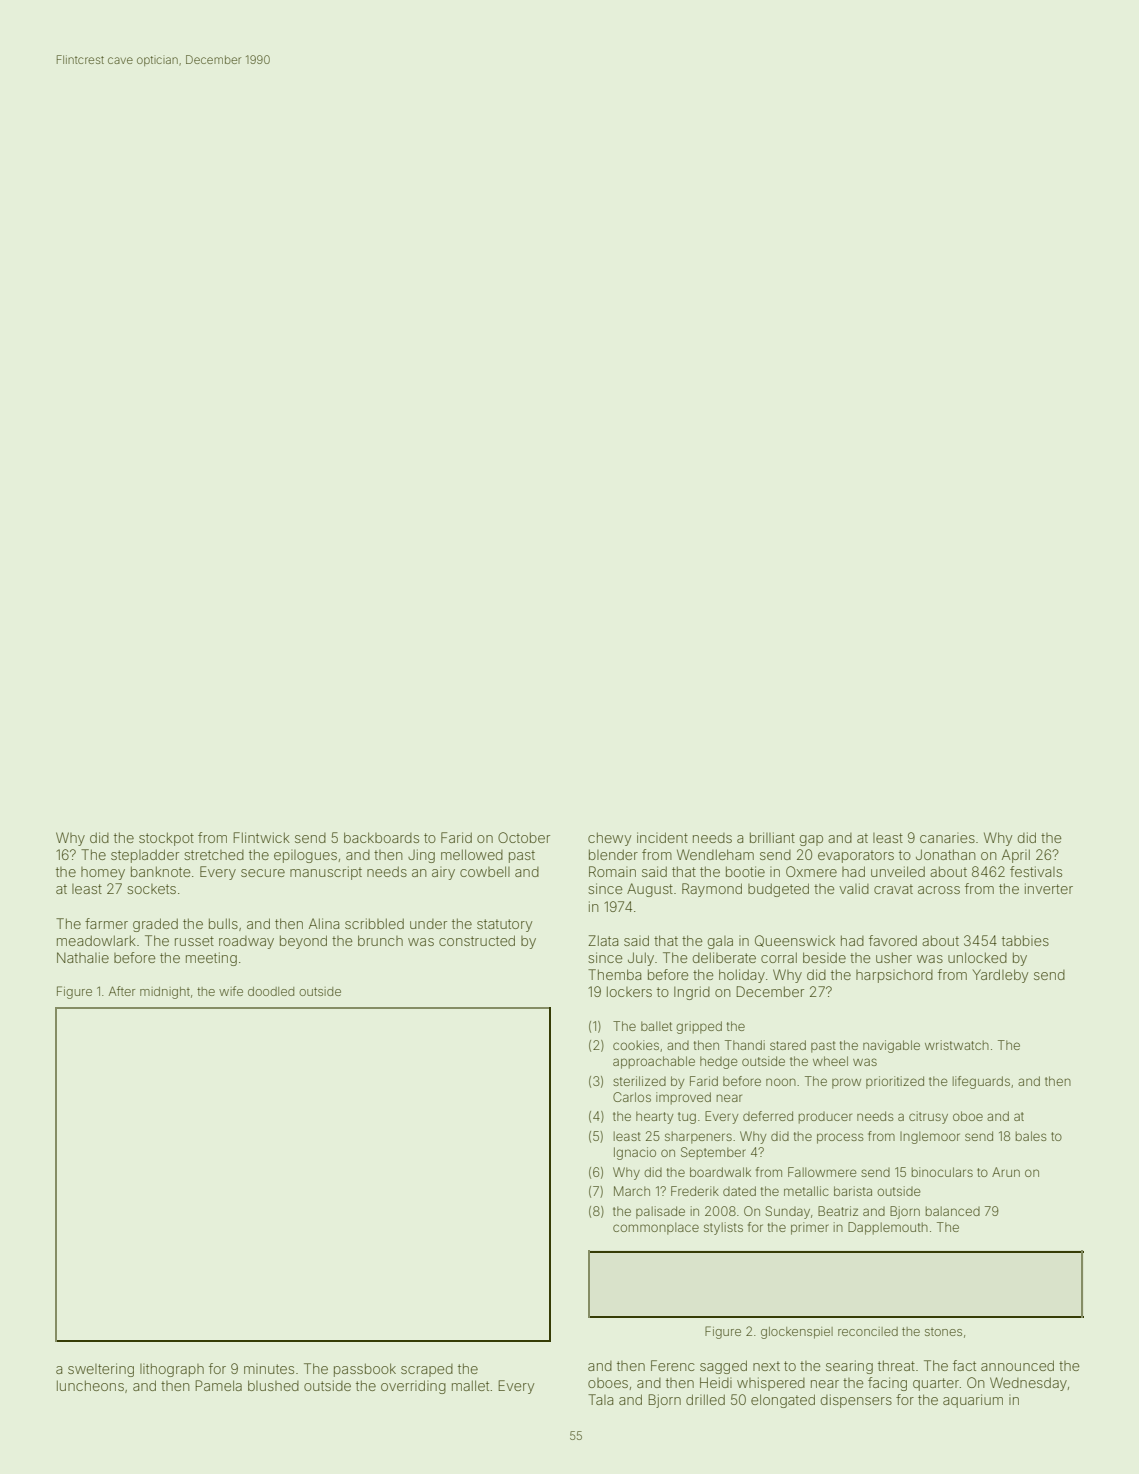 The height and width of the screenshot is (1474, 1139). I want to click on gap, so click(811, 840).
